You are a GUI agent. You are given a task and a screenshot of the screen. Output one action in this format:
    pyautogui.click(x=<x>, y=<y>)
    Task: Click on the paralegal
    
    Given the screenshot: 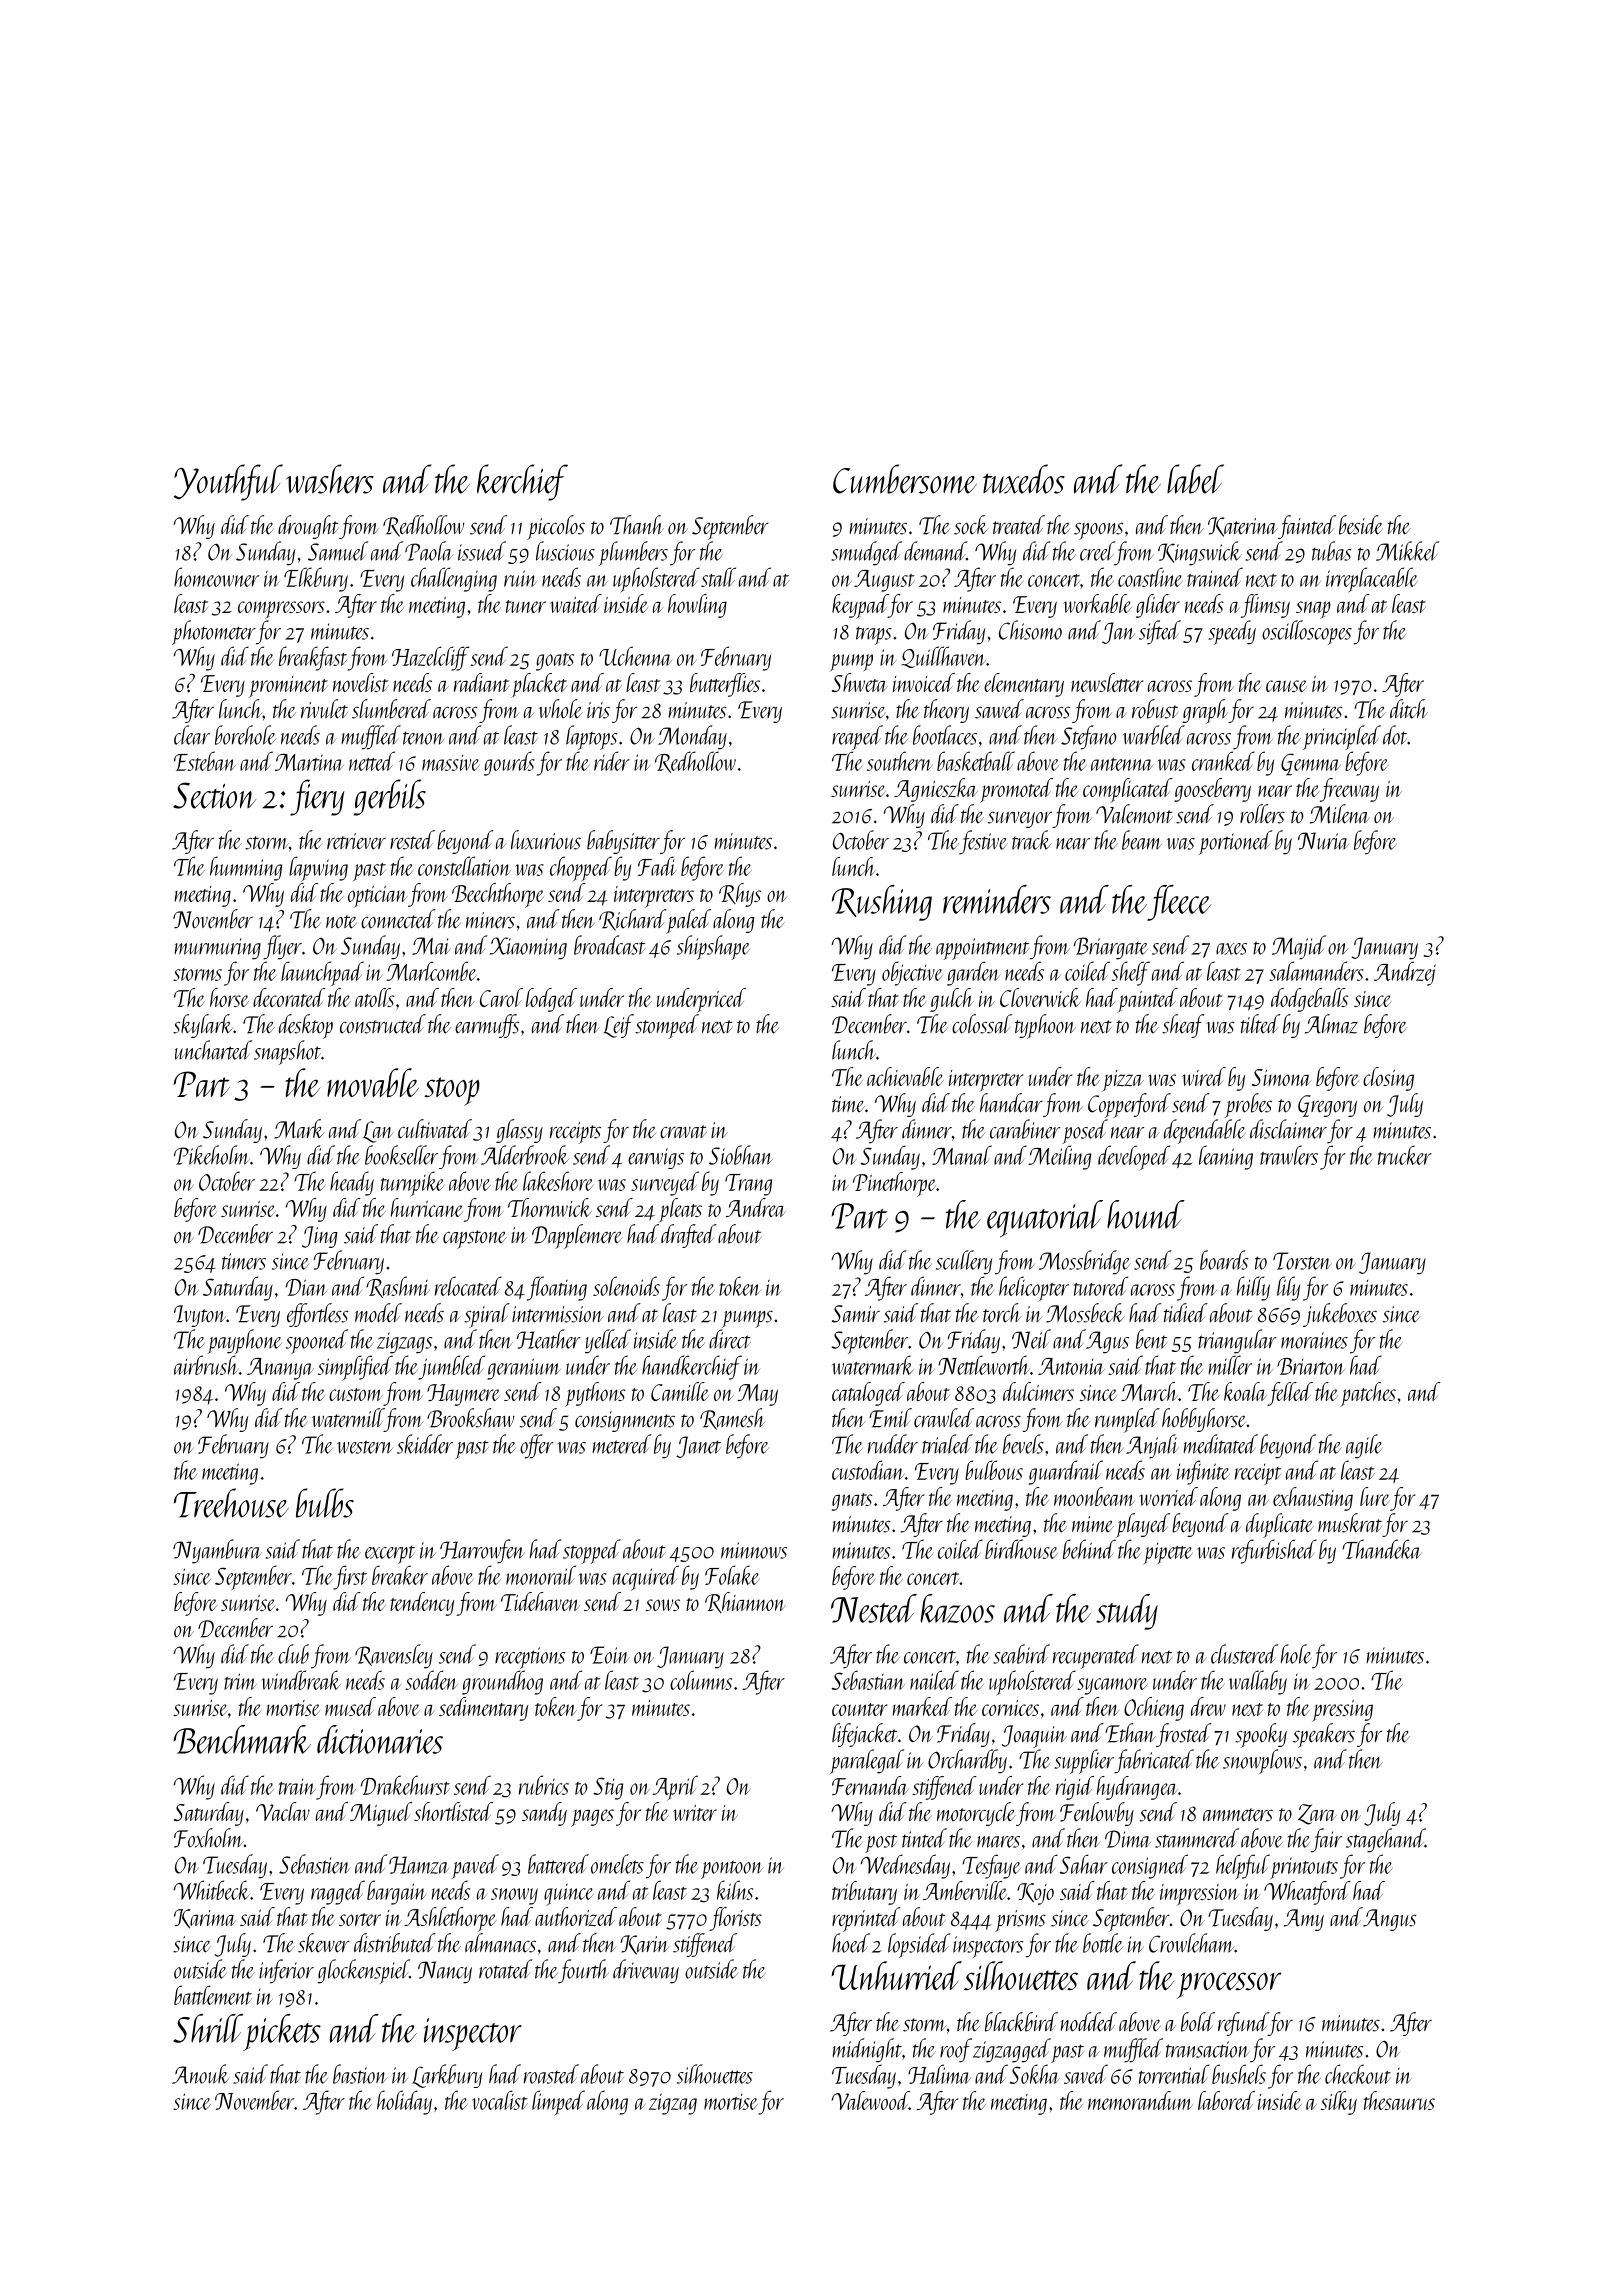 What is the action you would take?
    pyautogui.click(x=867, y=1761)
